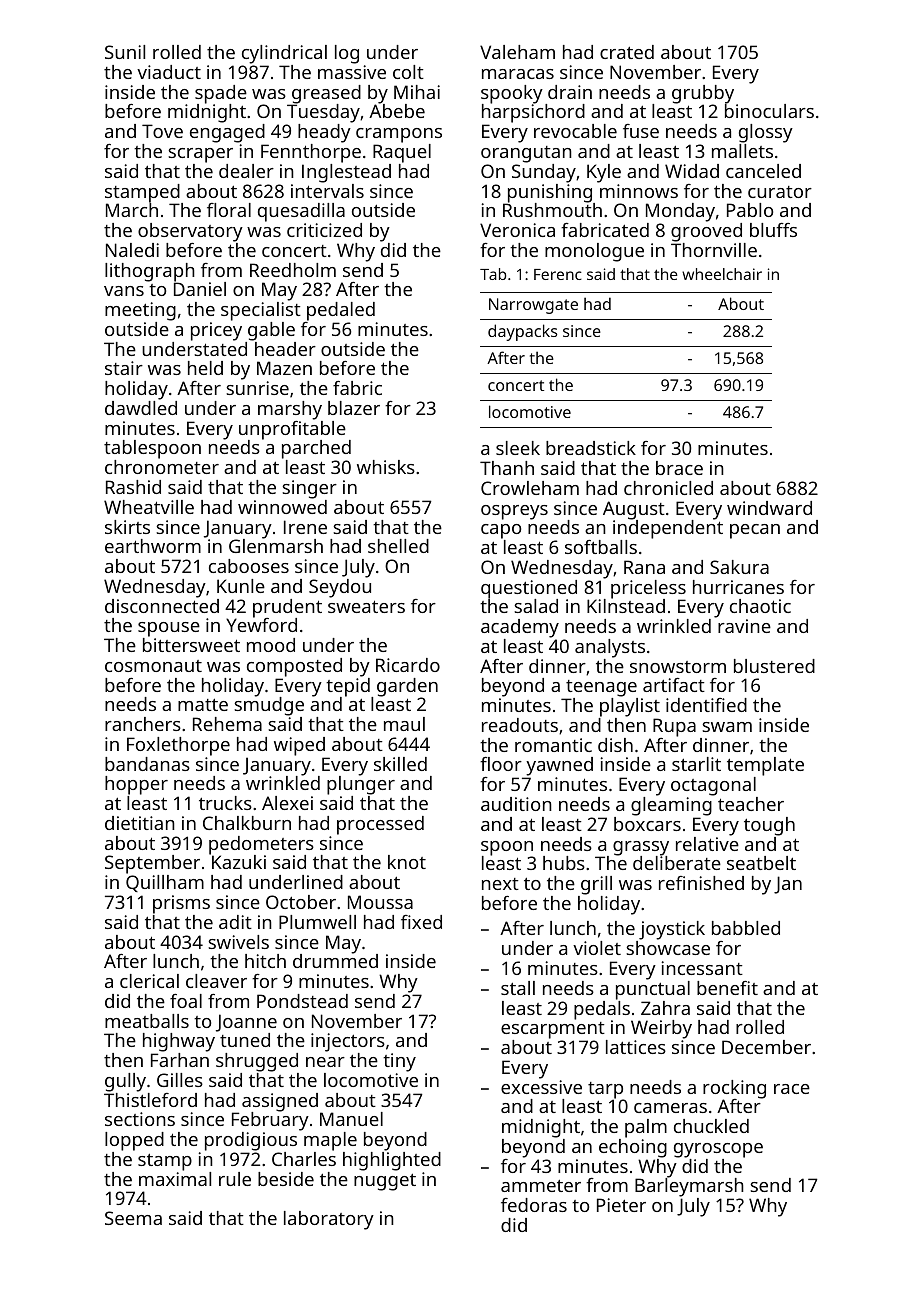 The width and height of the page is (924, 1308). What do you see at coordinates (292, 430) in the page?
I see `unprofitable` at bounding box center [292, 430].
